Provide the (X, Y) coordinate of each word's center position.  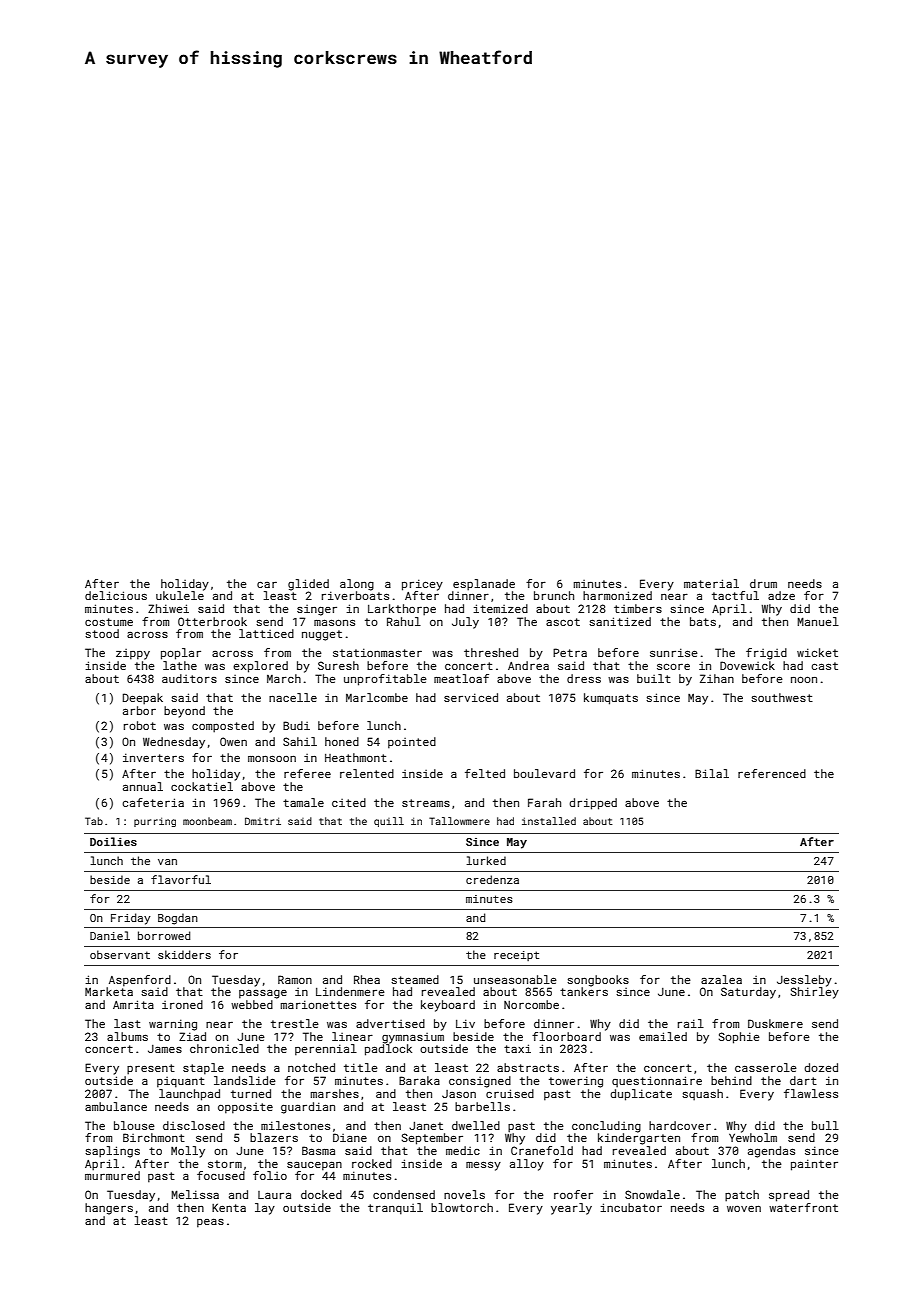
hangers (109, 1209)
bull (825, 1125)
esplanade (484, 585)
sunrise (674, 652)
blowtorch (462, 1207)
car (267, 585)
